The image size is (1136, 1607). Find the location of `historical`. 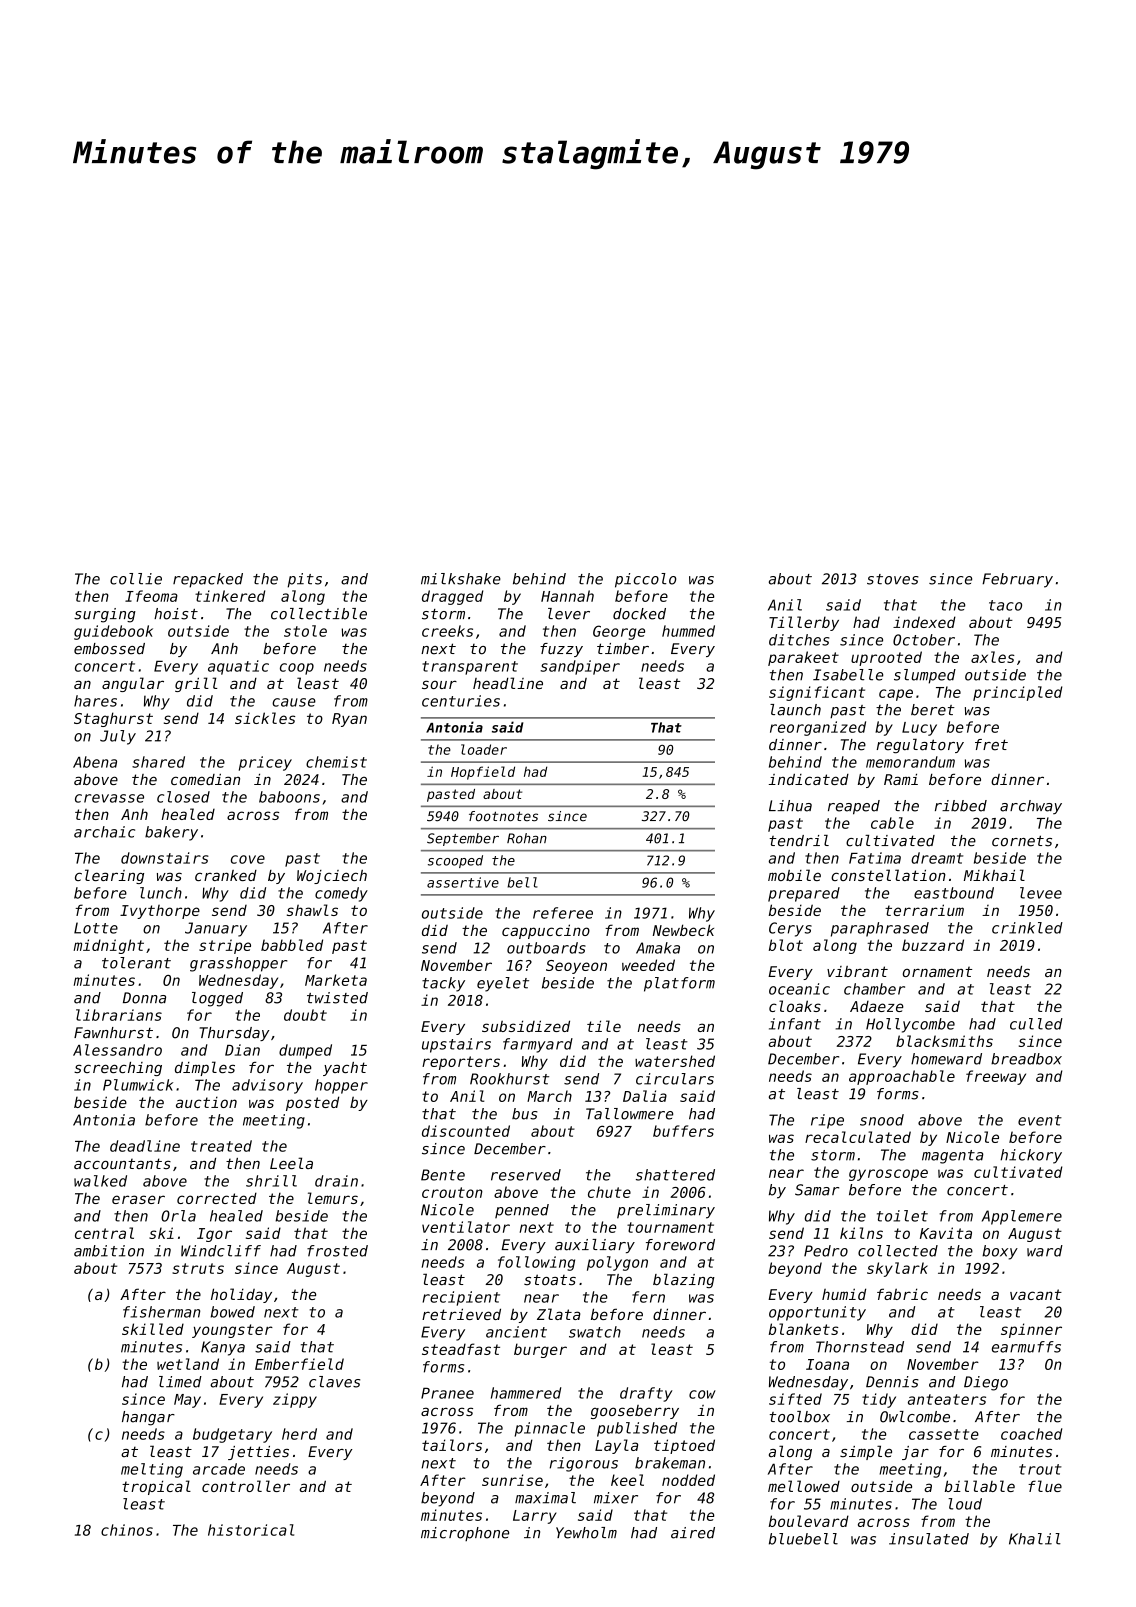

historical is located at coordinates (251, 1530).
